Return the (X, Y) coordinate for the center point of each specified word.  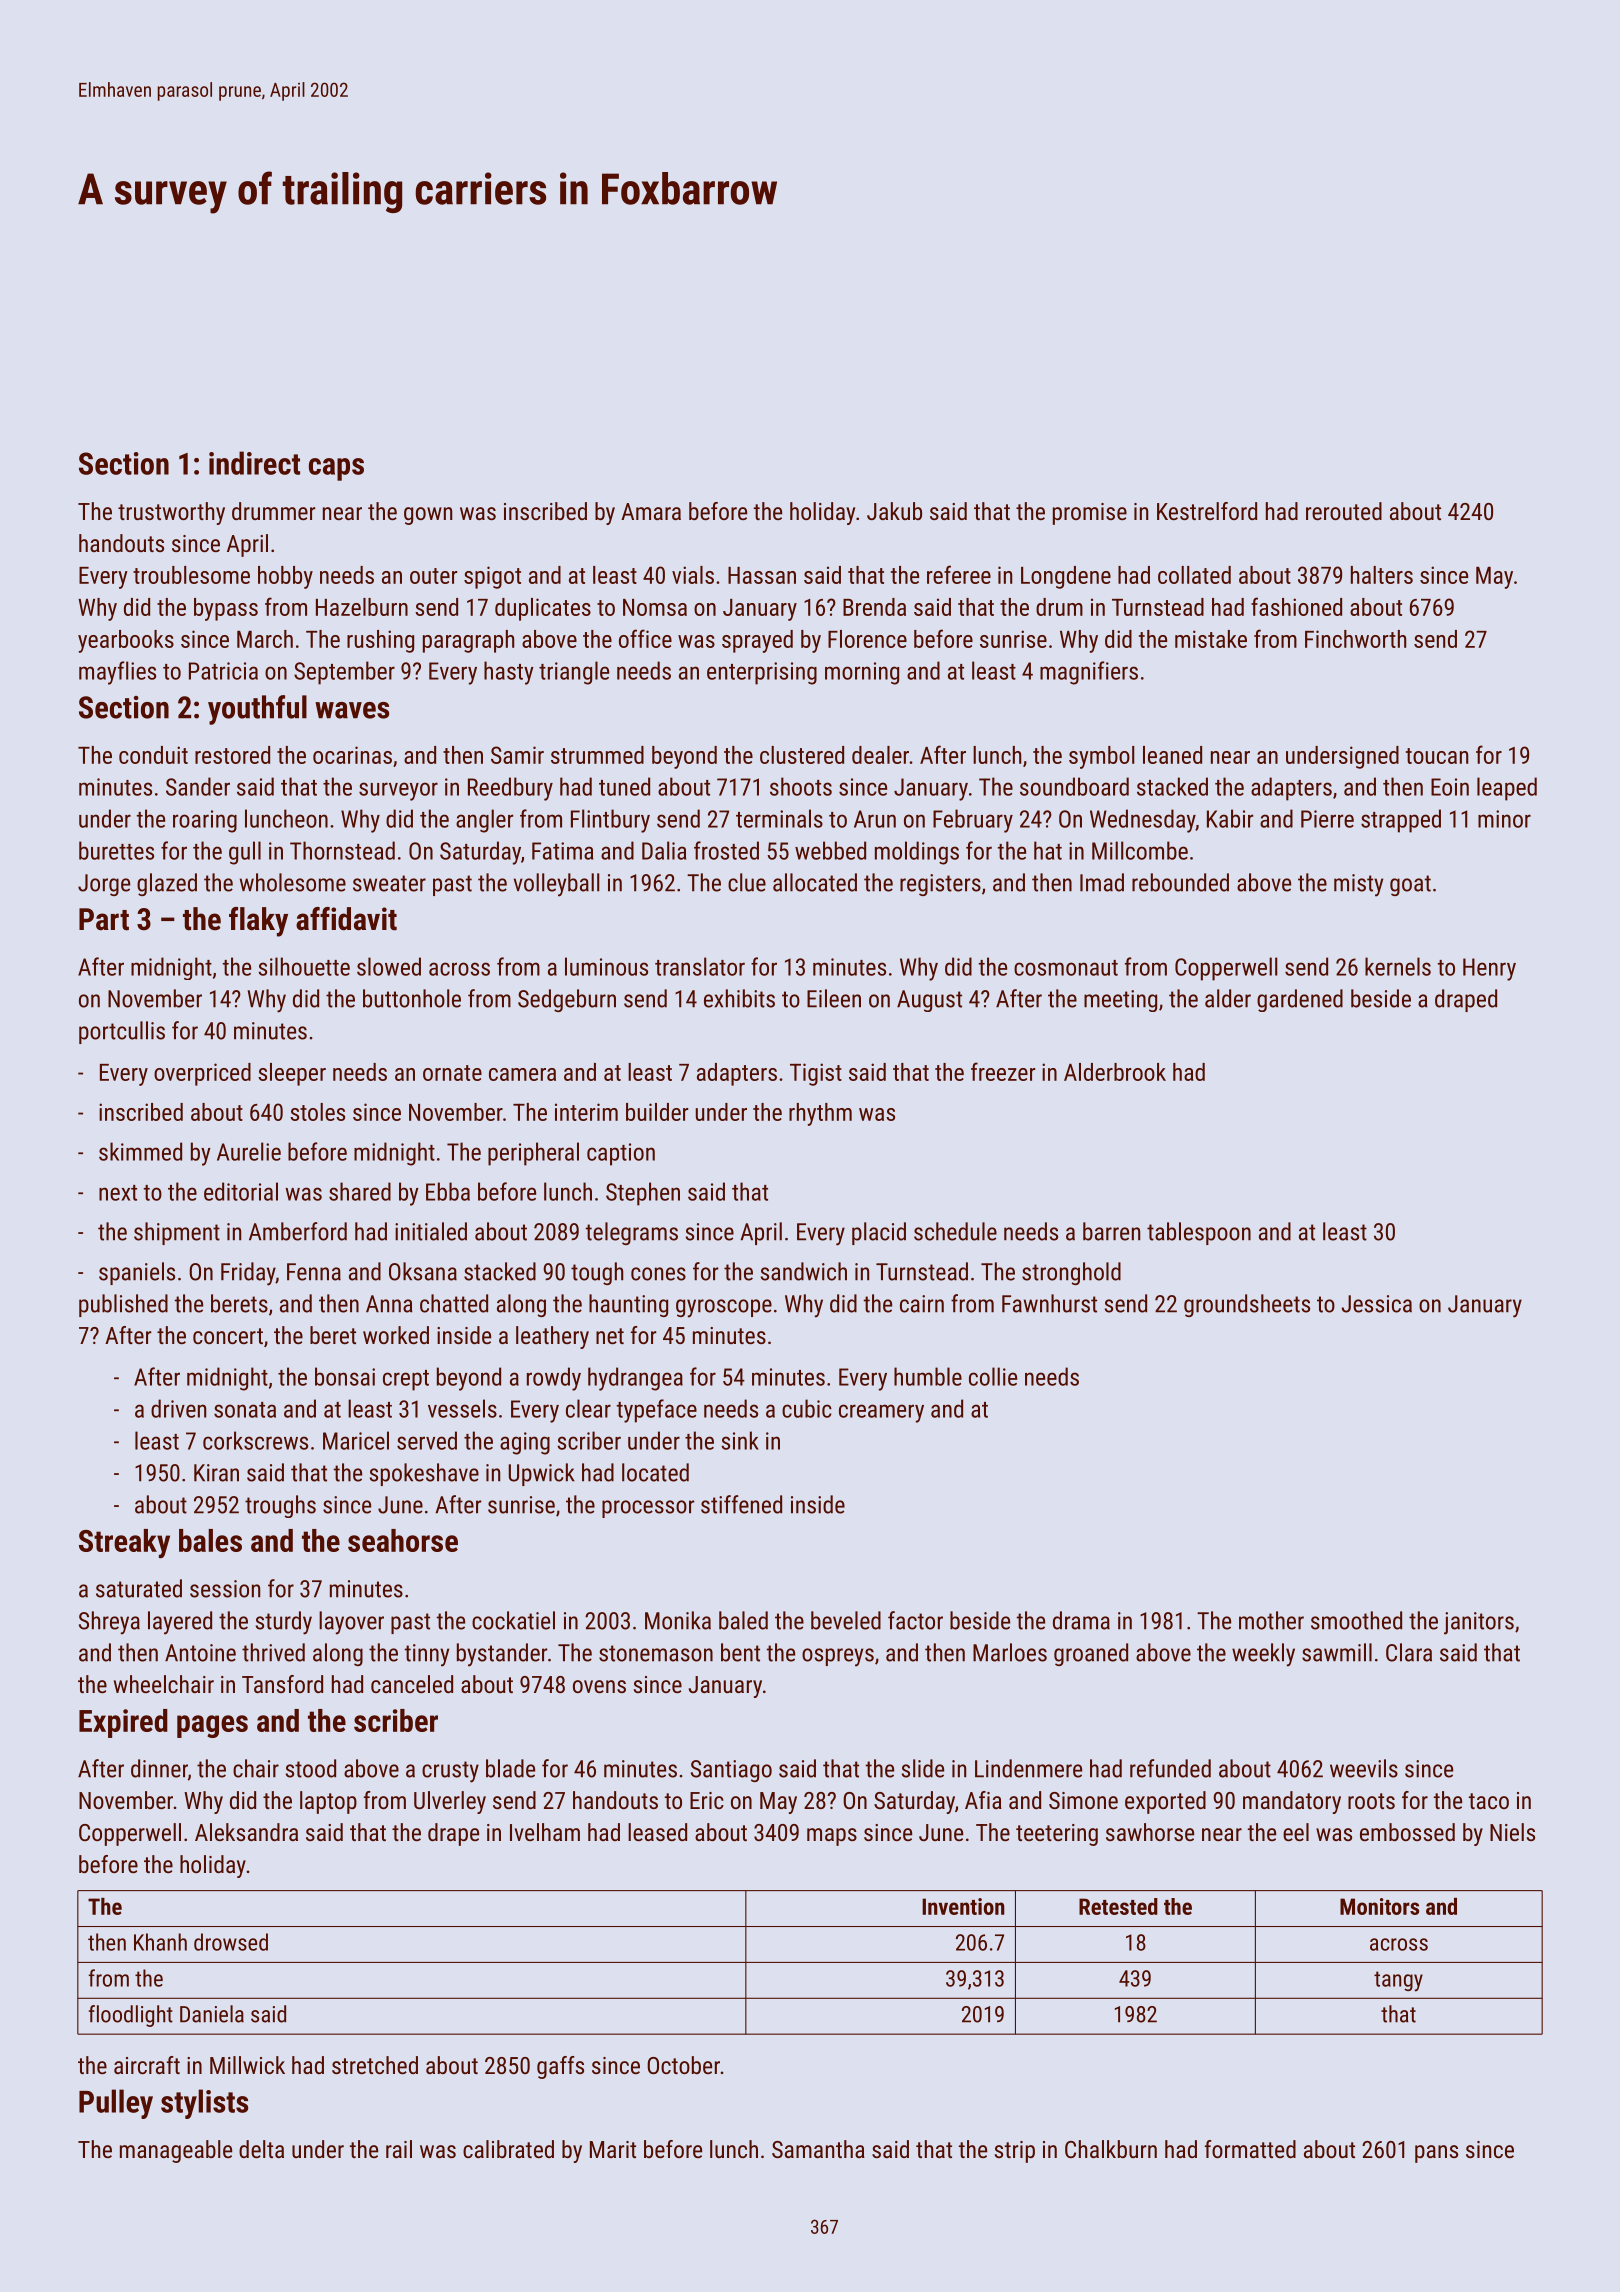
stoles (317, 1112)
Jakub (894, 511)
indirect (254, 463)
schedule (955, 1231)
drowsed (231, 1942)
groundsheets (1247, 1305)
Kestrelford (1207, 511)
